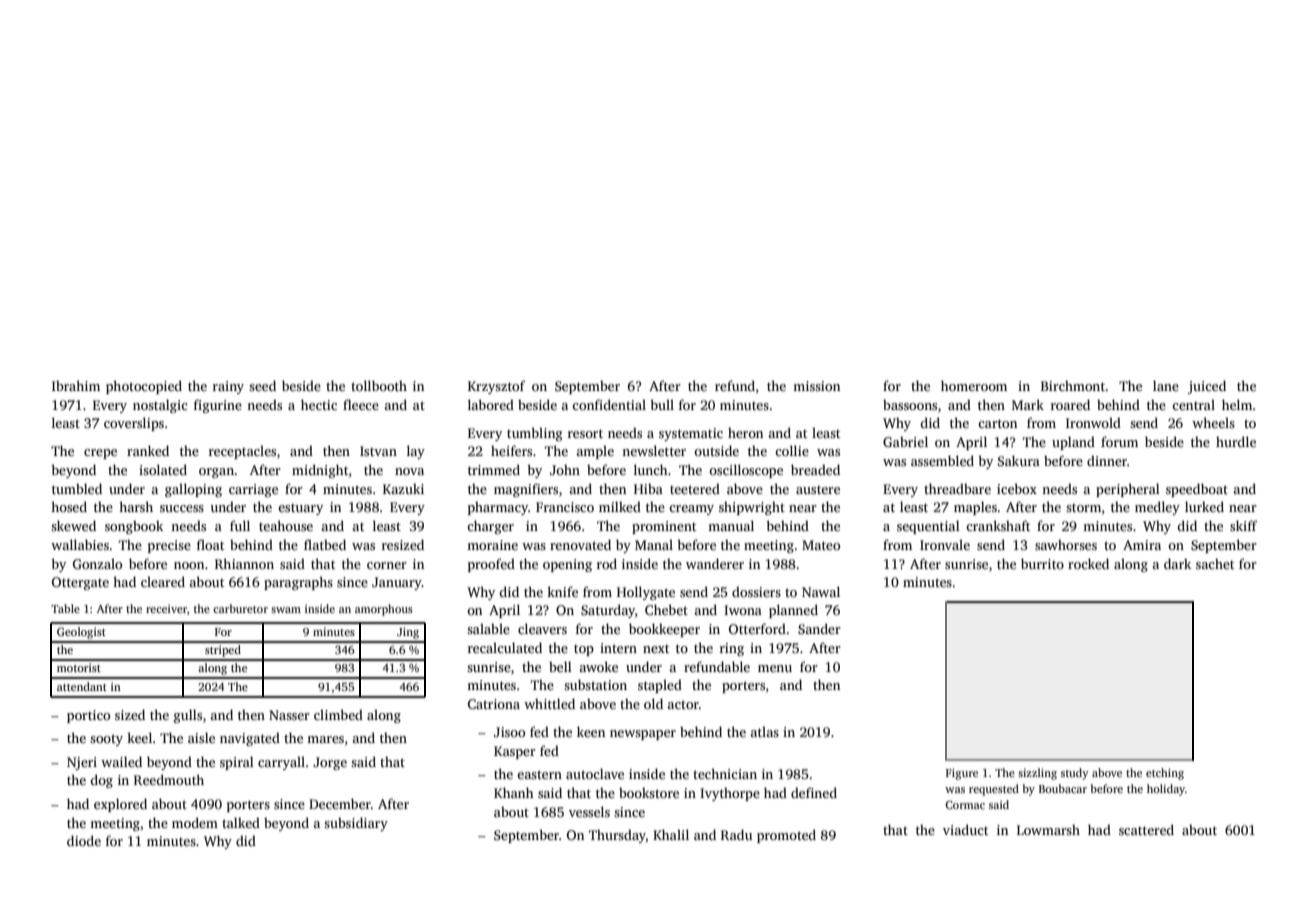 The width and height of the page is (1308, 924). What do you see at coordinates (664, 630) in the page?
I see `bookkeeper` at bounding box center [664, 630].
